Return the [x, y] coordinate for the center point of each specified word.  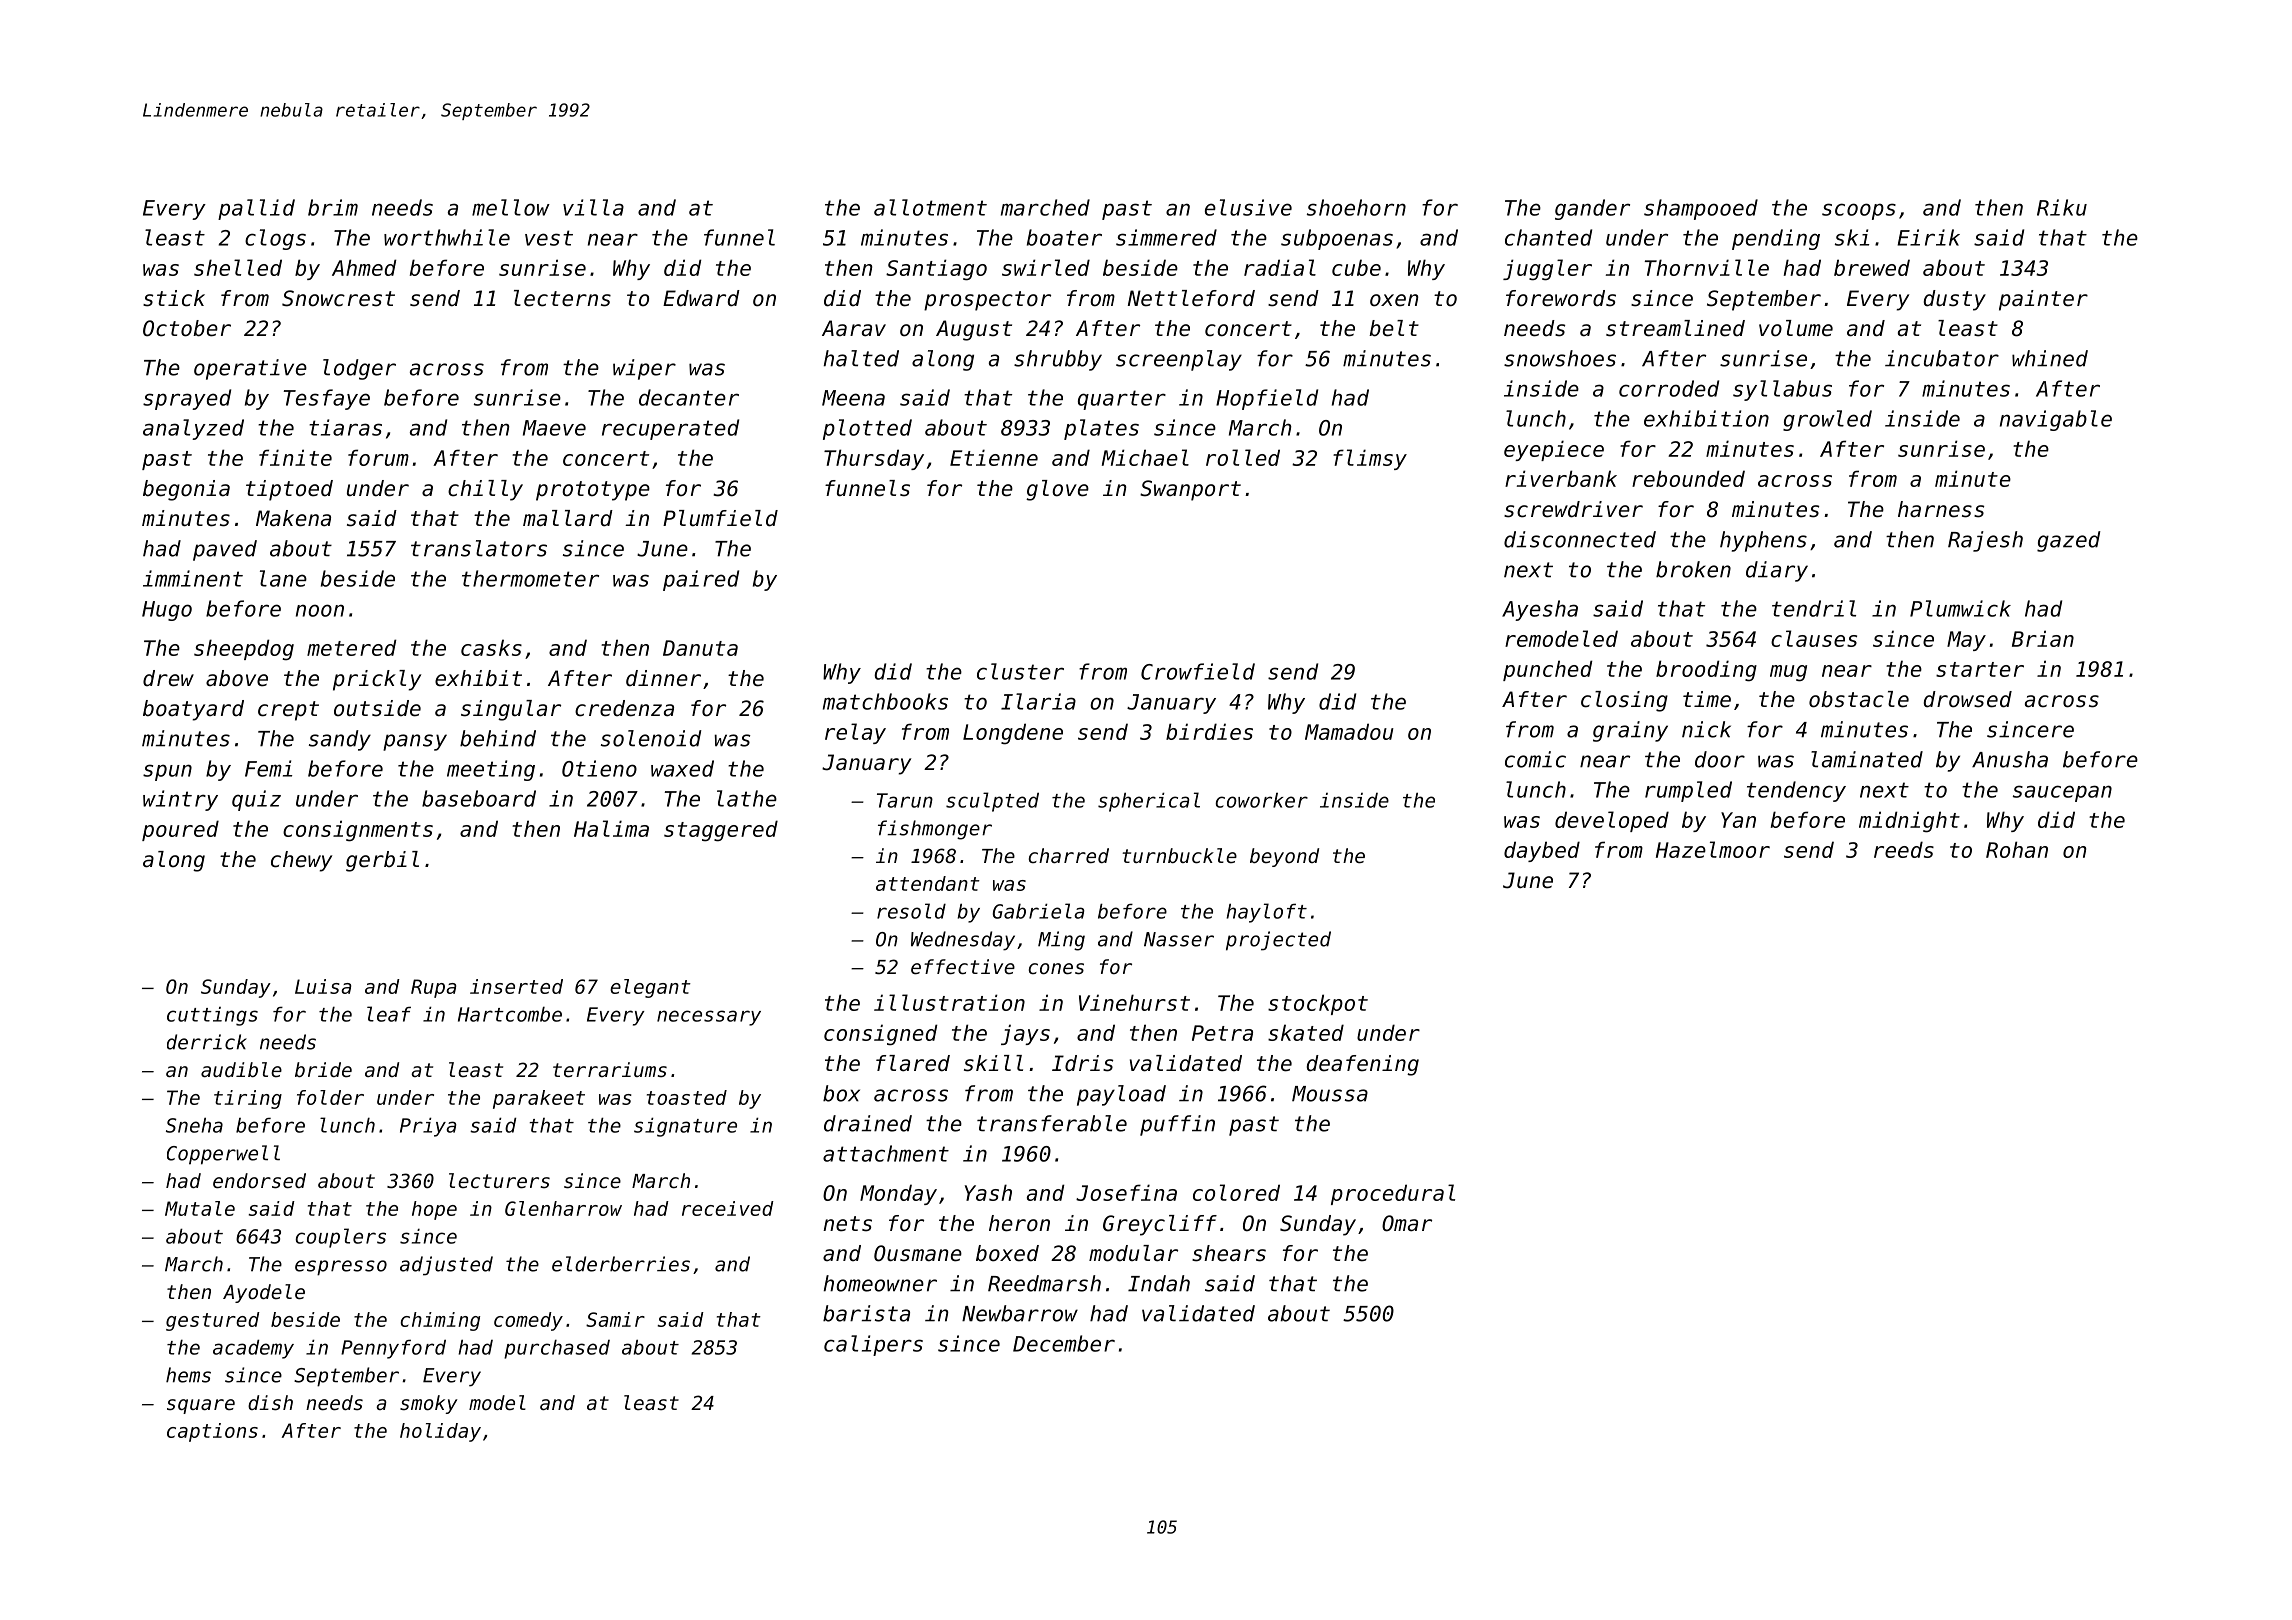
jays [1025, 1034]
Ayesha [1540, 610]
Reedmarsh [1044, 1283]
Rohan [2017, 849]
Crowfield [1198, 671]
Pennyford [393, 1349]
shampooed [1701, 209]
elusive [1248, 207]
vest [549, 238]
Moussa [1330, 1094]
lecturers [499, 1181]
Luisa [323, 986]
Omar [1407, 1223]
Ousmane [918, 1253]
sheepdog [244, 650]
